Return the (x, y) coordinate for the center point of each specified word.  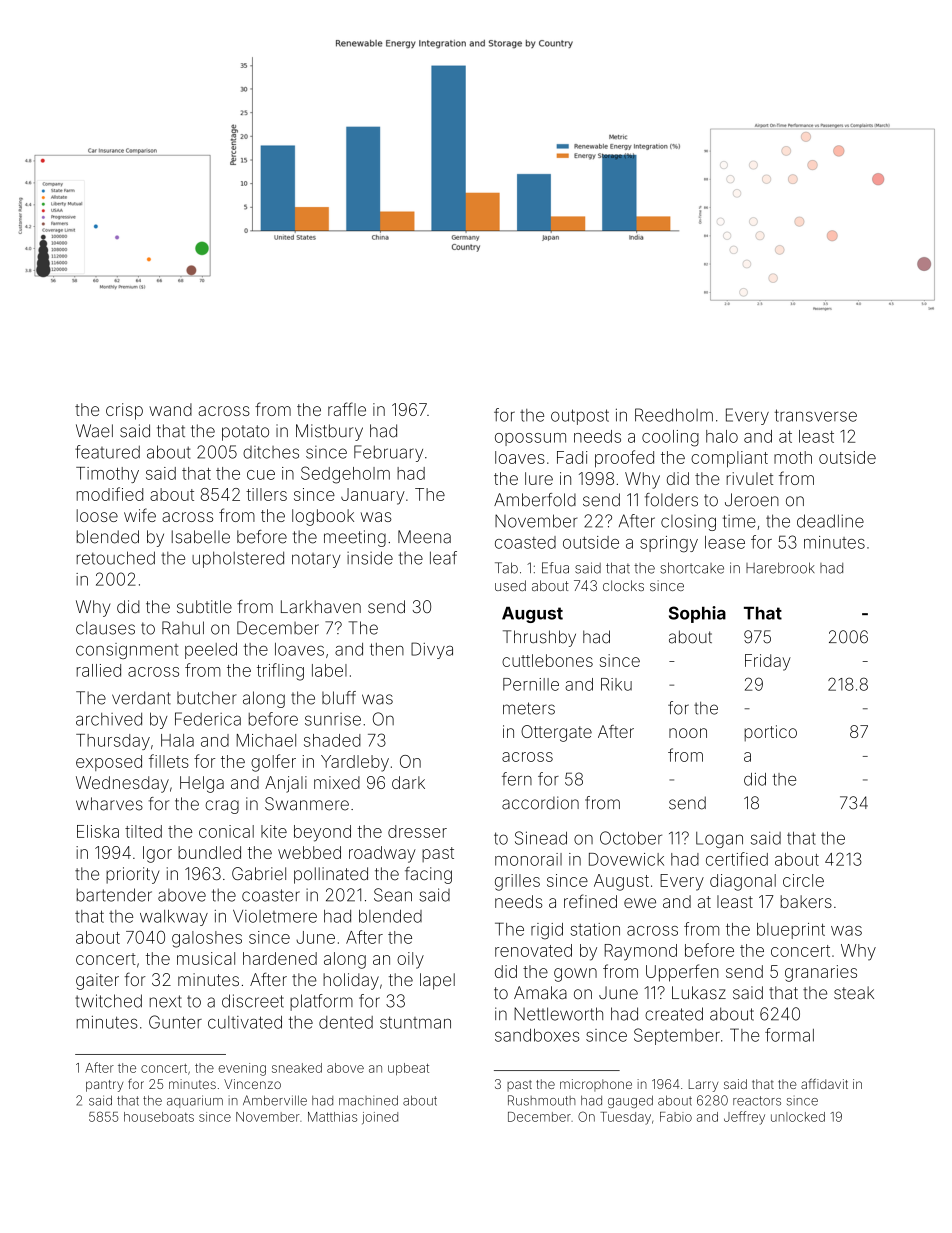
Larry (703, 1085)
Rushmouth (541, 1100)
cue (261, 475)
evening (242, 1069)
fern (517, 779)
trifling (280, 672)
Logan (719, 840)
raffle (347, 409)
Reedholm (674, 415)
